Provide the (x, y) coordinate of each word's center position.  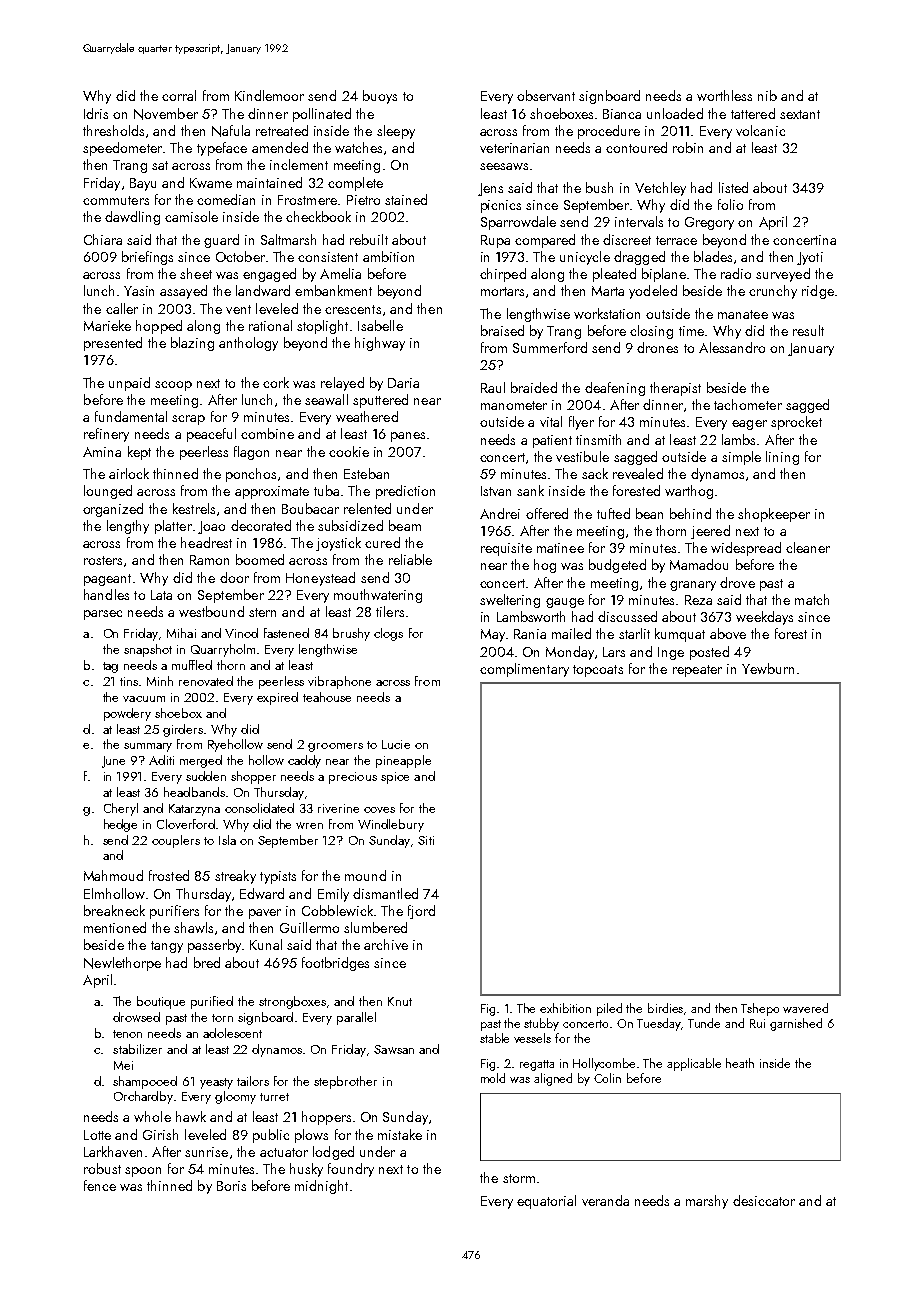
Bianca (622, 114)
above (728, 633)
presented (113, 344)
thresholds (113, 130)
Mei (123, 1065)
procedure (609, 132)
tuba (326, 490)
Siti (426, 840)
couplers (176, 841)
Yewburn (768, 668)
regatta (537, 1065)
